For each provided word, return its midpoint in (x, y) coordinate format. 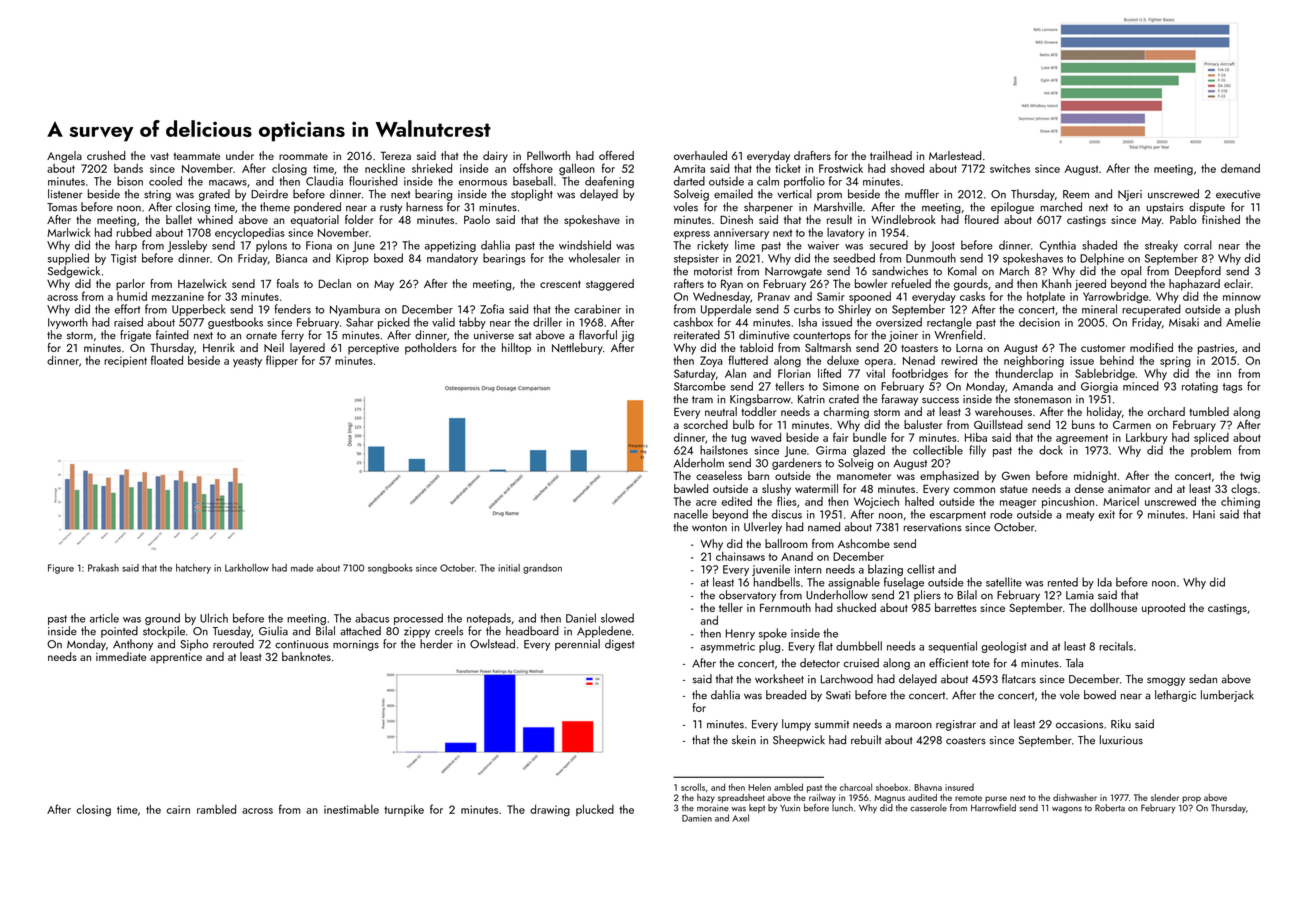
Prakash (103, 568)
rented (1063, 582)
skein (744, 740)
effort (127, 309)
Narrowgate (793, 272)
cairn (178, 809)
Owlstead (492, 644)
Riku (1121, 724)
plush (1247, 310)
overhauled (700, 155)
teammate (197, 156)
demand (1240, 168)
